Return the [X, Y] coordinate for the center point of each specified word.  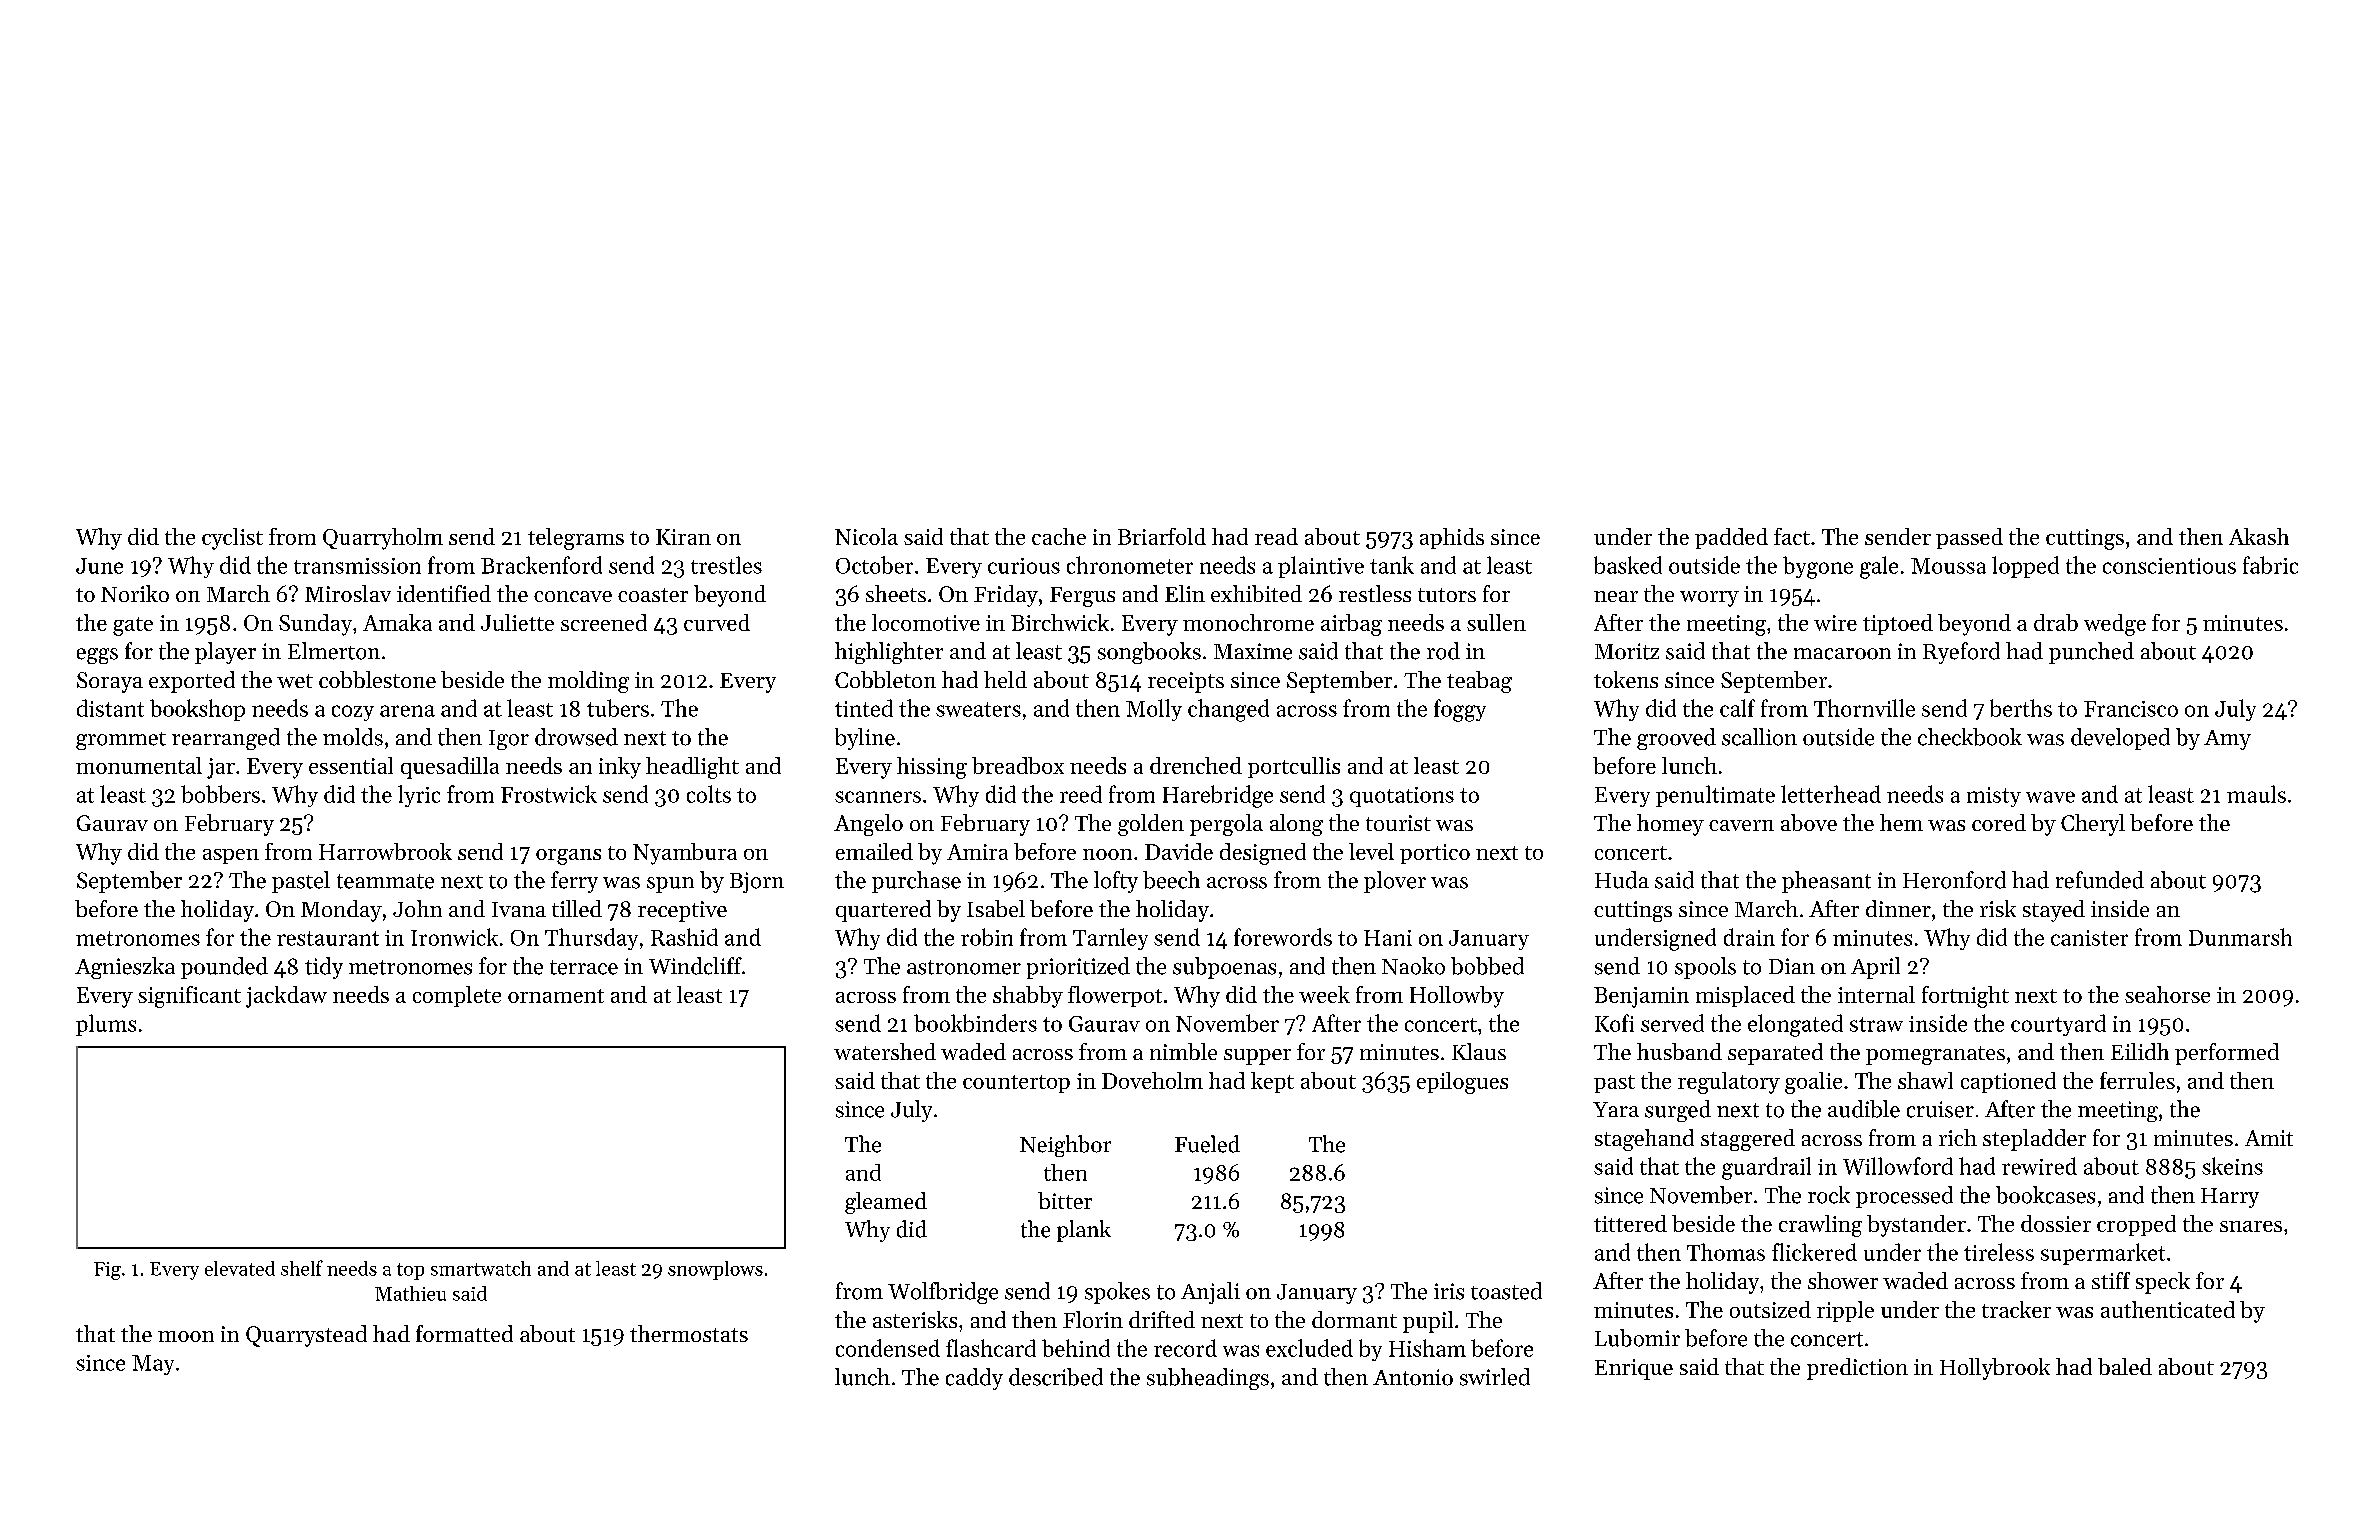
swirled [1495, 1377]
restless [1375, 593]
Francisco [2131, 709]
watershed [885, 1051]
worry [1709, 599]
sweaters [978, 709]
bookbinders [975, 1023]
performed [2227, 1054]
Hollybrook [1995, 1369]
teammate [385, 881]
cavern [1741, 825]
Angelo [868, 825]
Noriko [135, 593]
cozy [353, 713]
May [153, 1365]
